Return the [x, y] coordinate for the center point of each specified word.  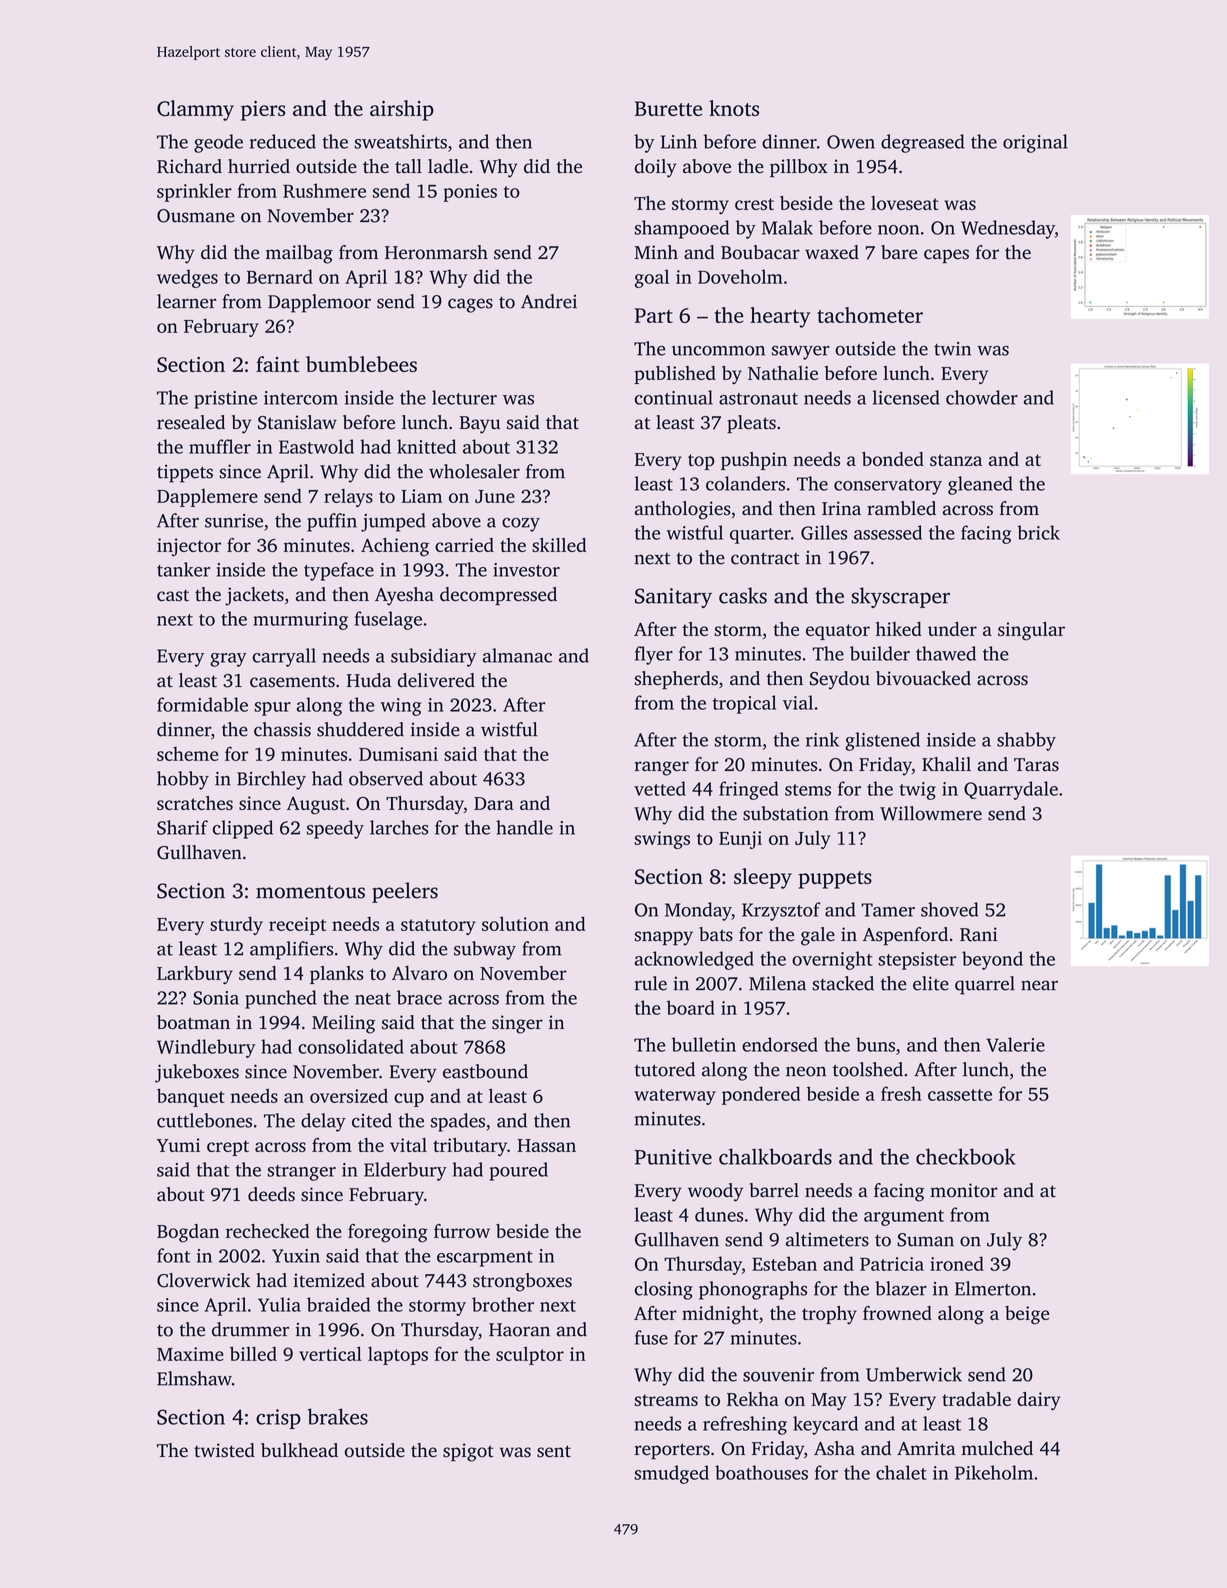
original [1035, 143]
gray [228, 660]
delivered [436, 680]
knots [734, 108]
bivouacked [923, 678]
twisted [224, 1450]
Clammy [195, 110]
